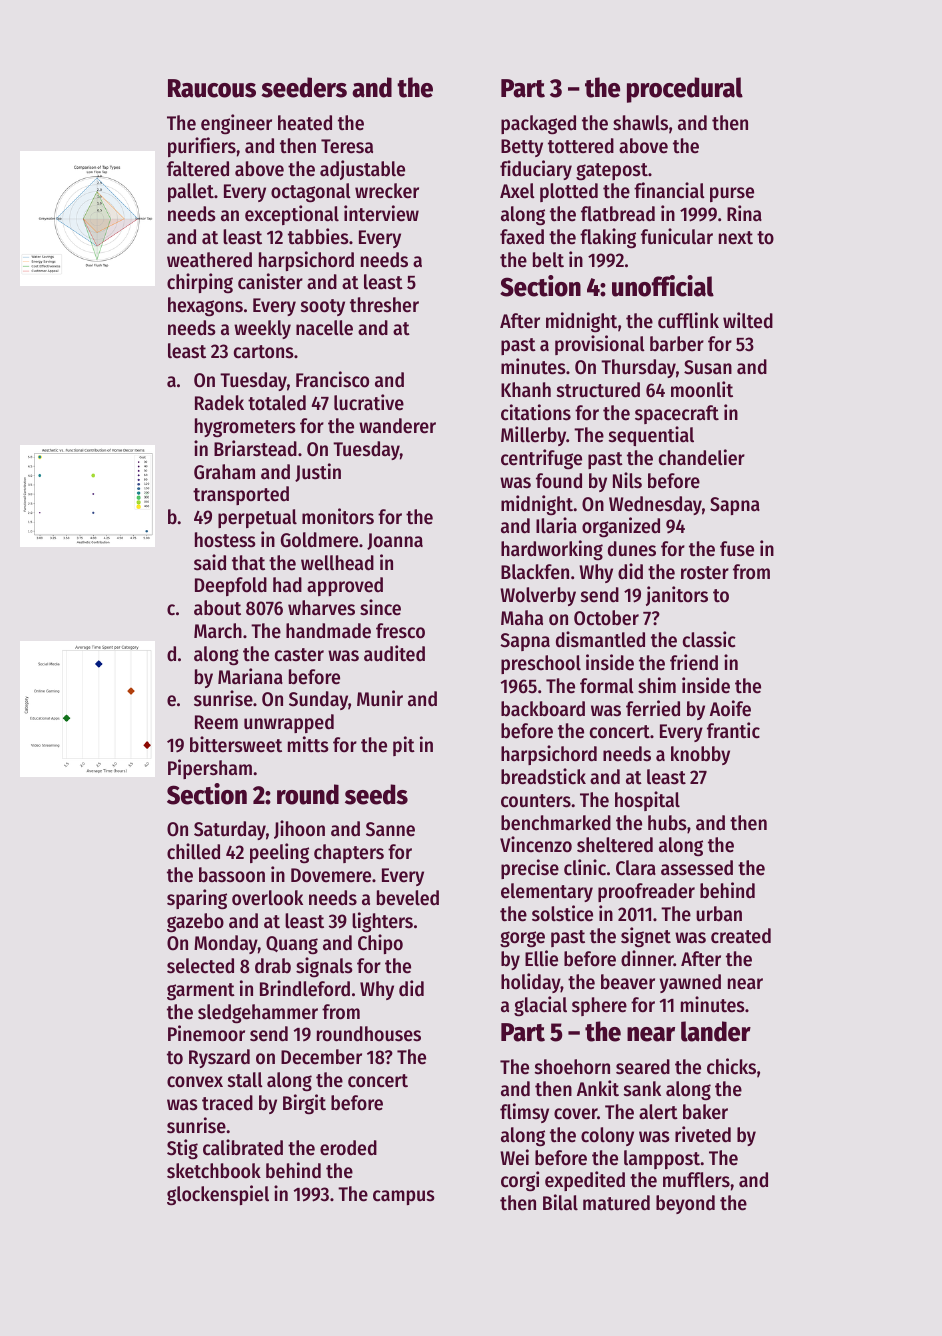  I want to click on seeders, so click(304, 87).
